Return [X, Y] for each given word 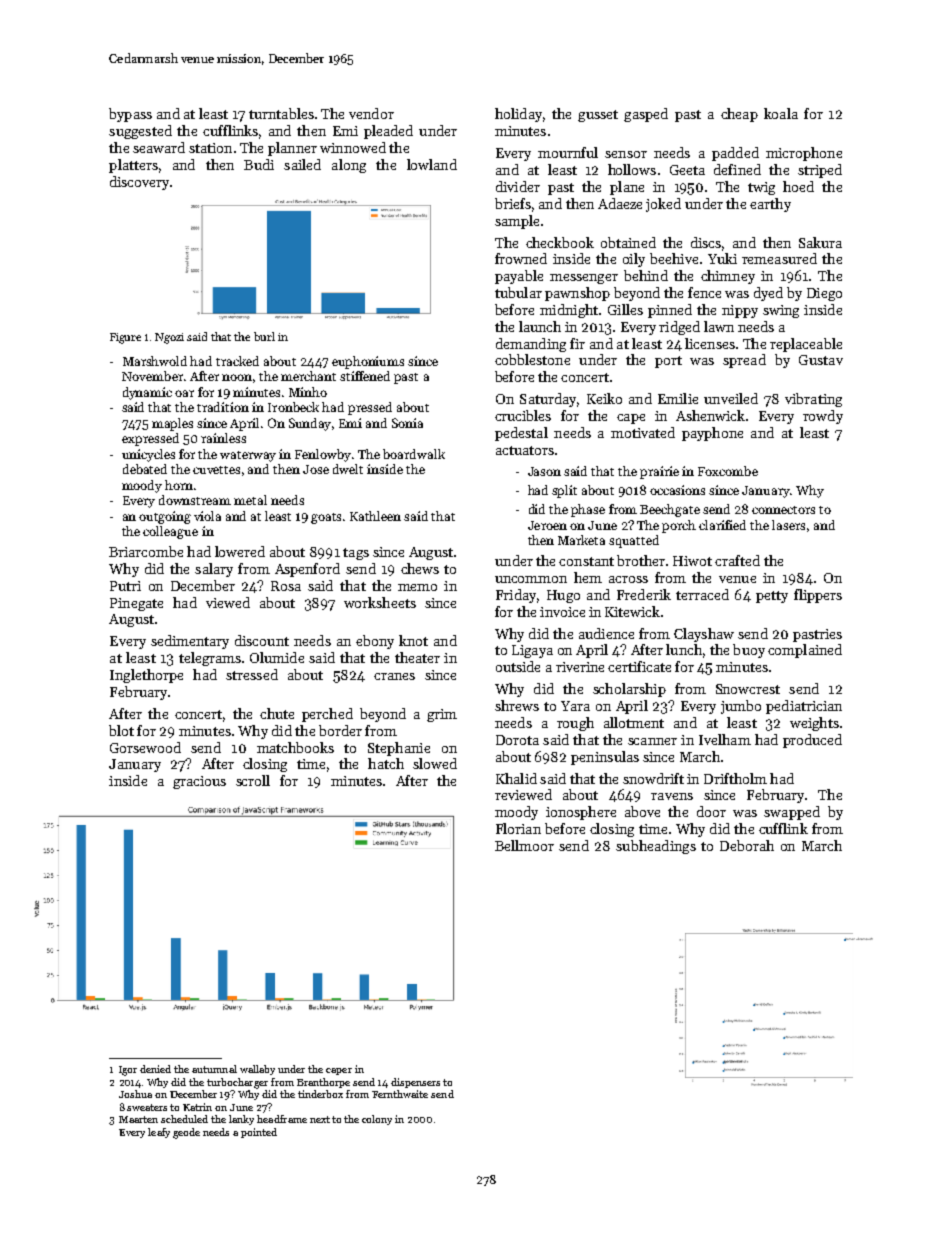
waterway [248, 456]
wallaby [257, 1070]
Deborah [747, 845]
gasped [646, 115]
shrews [517, 705]
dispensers [415, 1083]
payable [519, 277]
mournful [568, 152]
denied [155, 1069]
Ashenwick [710, 415]
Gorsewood [145, 747]
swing [781, 311]
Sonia [407, 423]
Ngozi [169, 338]
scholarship [629, 690]
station [210, 148]
